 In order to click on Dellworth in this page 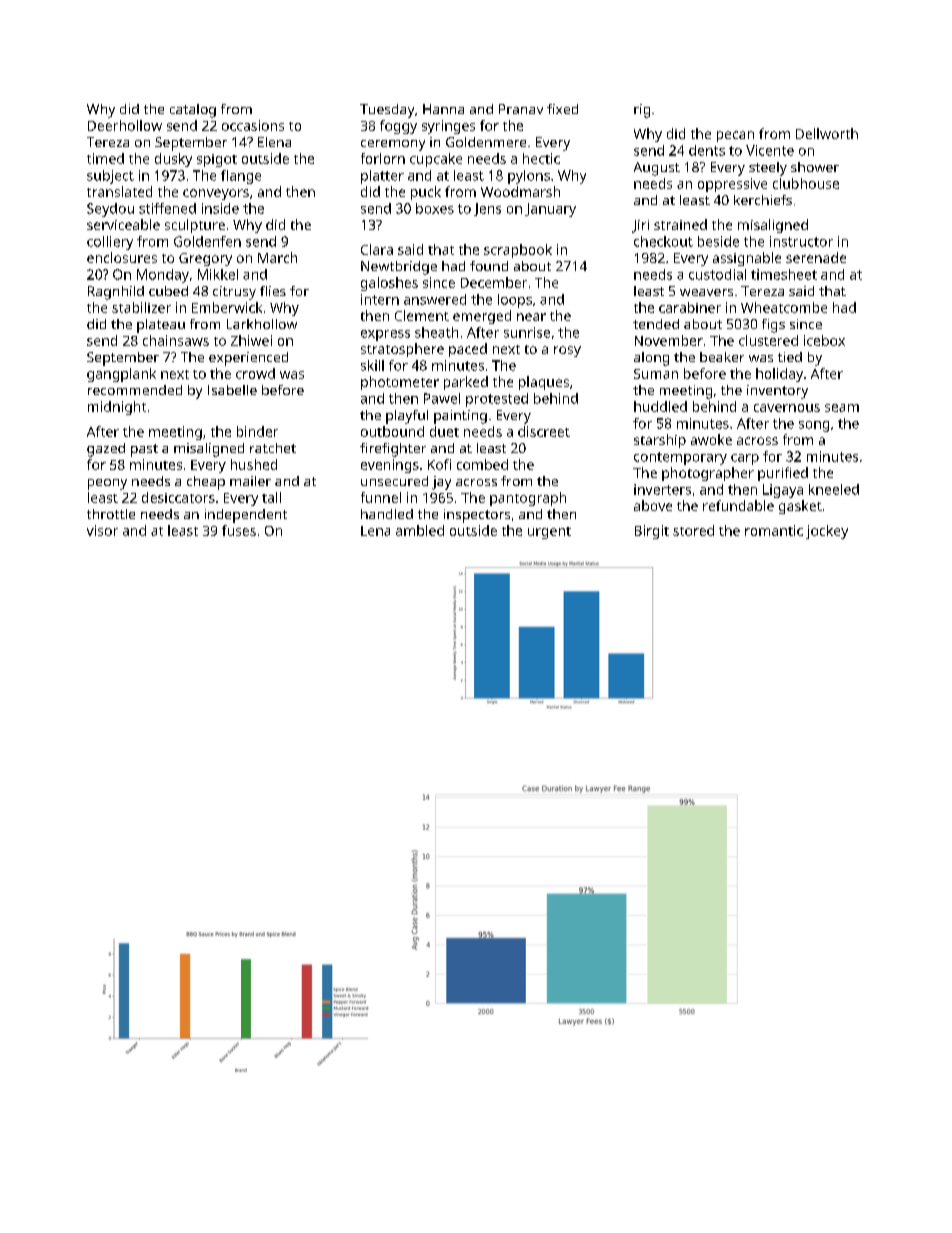, I will do `click(827, 133)`.
